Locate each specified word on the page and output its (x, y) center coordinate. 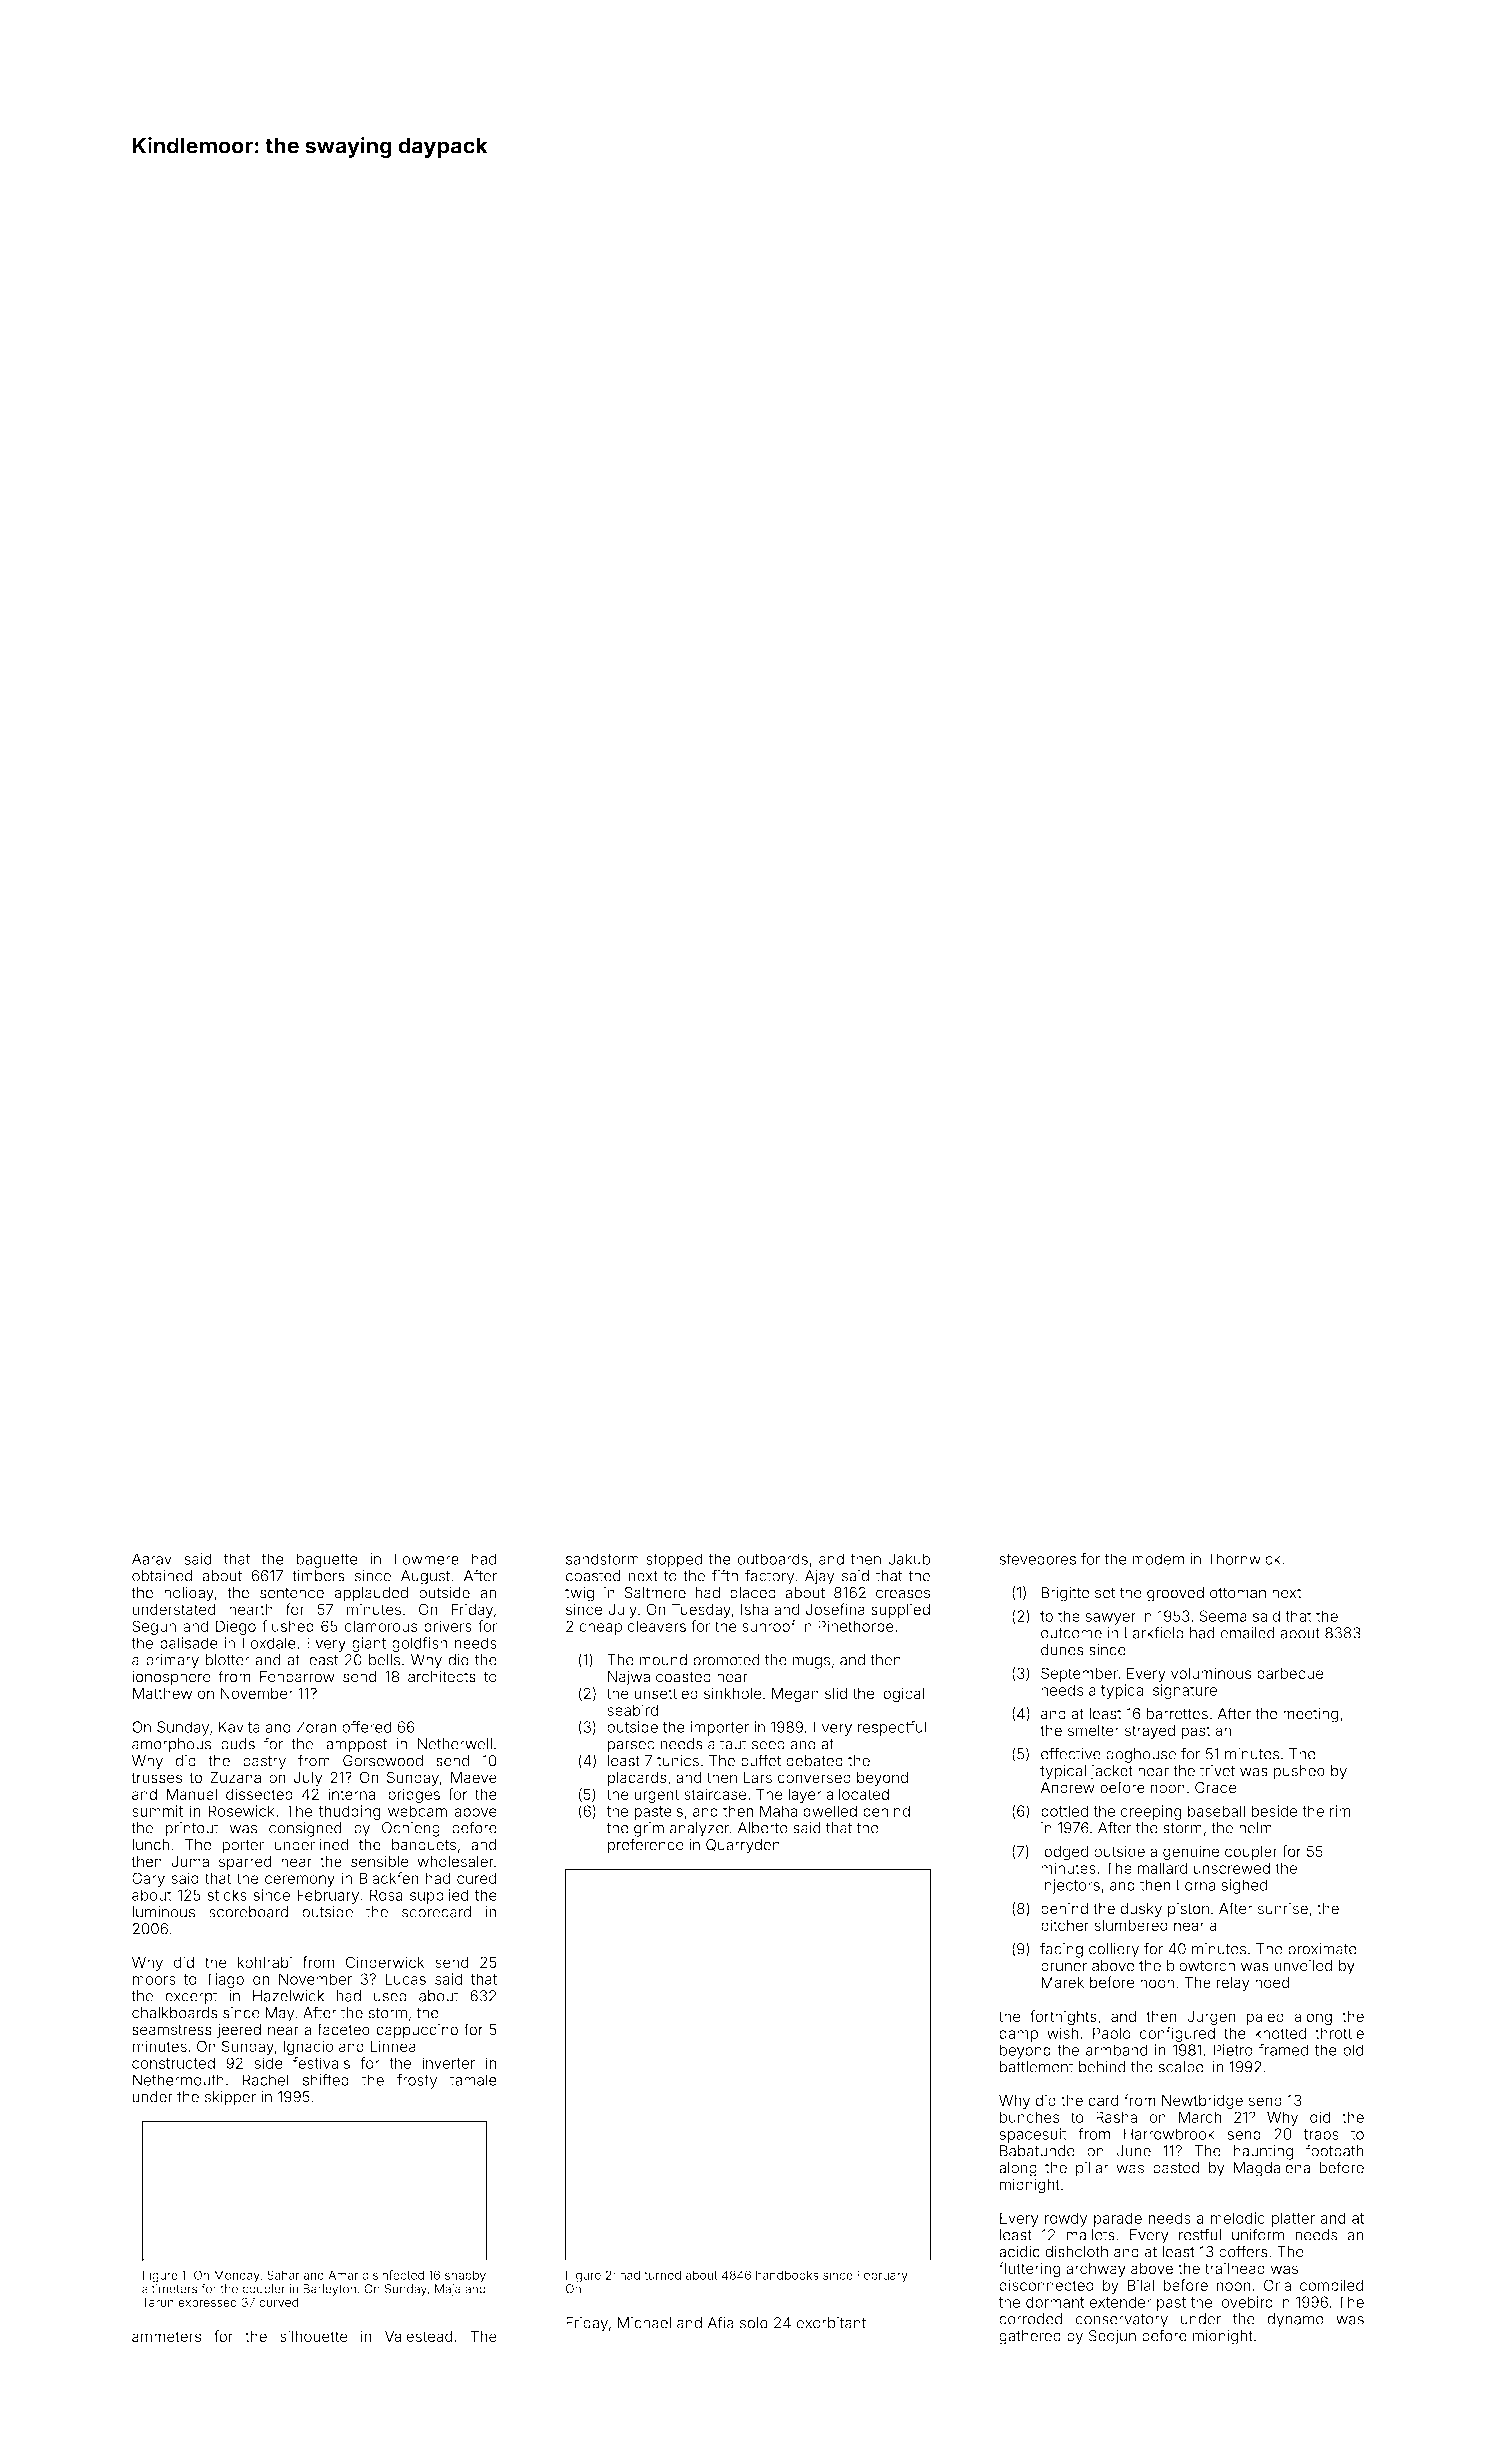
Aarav (152, 1559)
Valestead (419, 2336)
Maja (448, 2290)
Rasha (1116, 2117)
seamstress (172, 2030)
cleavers (657, 1626)
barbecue (1290, 1673)
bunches (1030, 2117)
